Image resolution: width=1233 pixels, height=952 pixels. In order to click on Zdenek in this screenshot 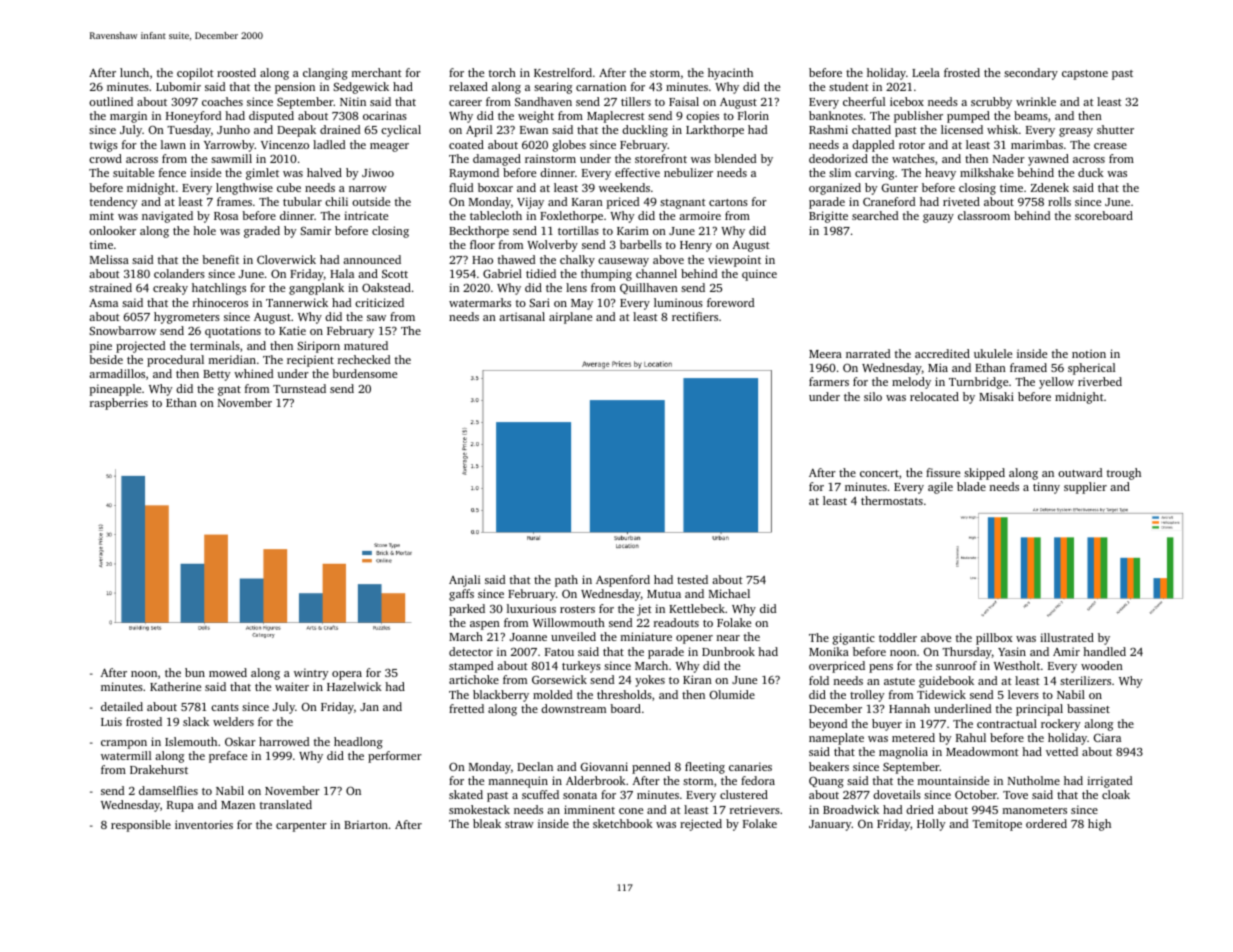, I will do `click(1050, 187)`.
